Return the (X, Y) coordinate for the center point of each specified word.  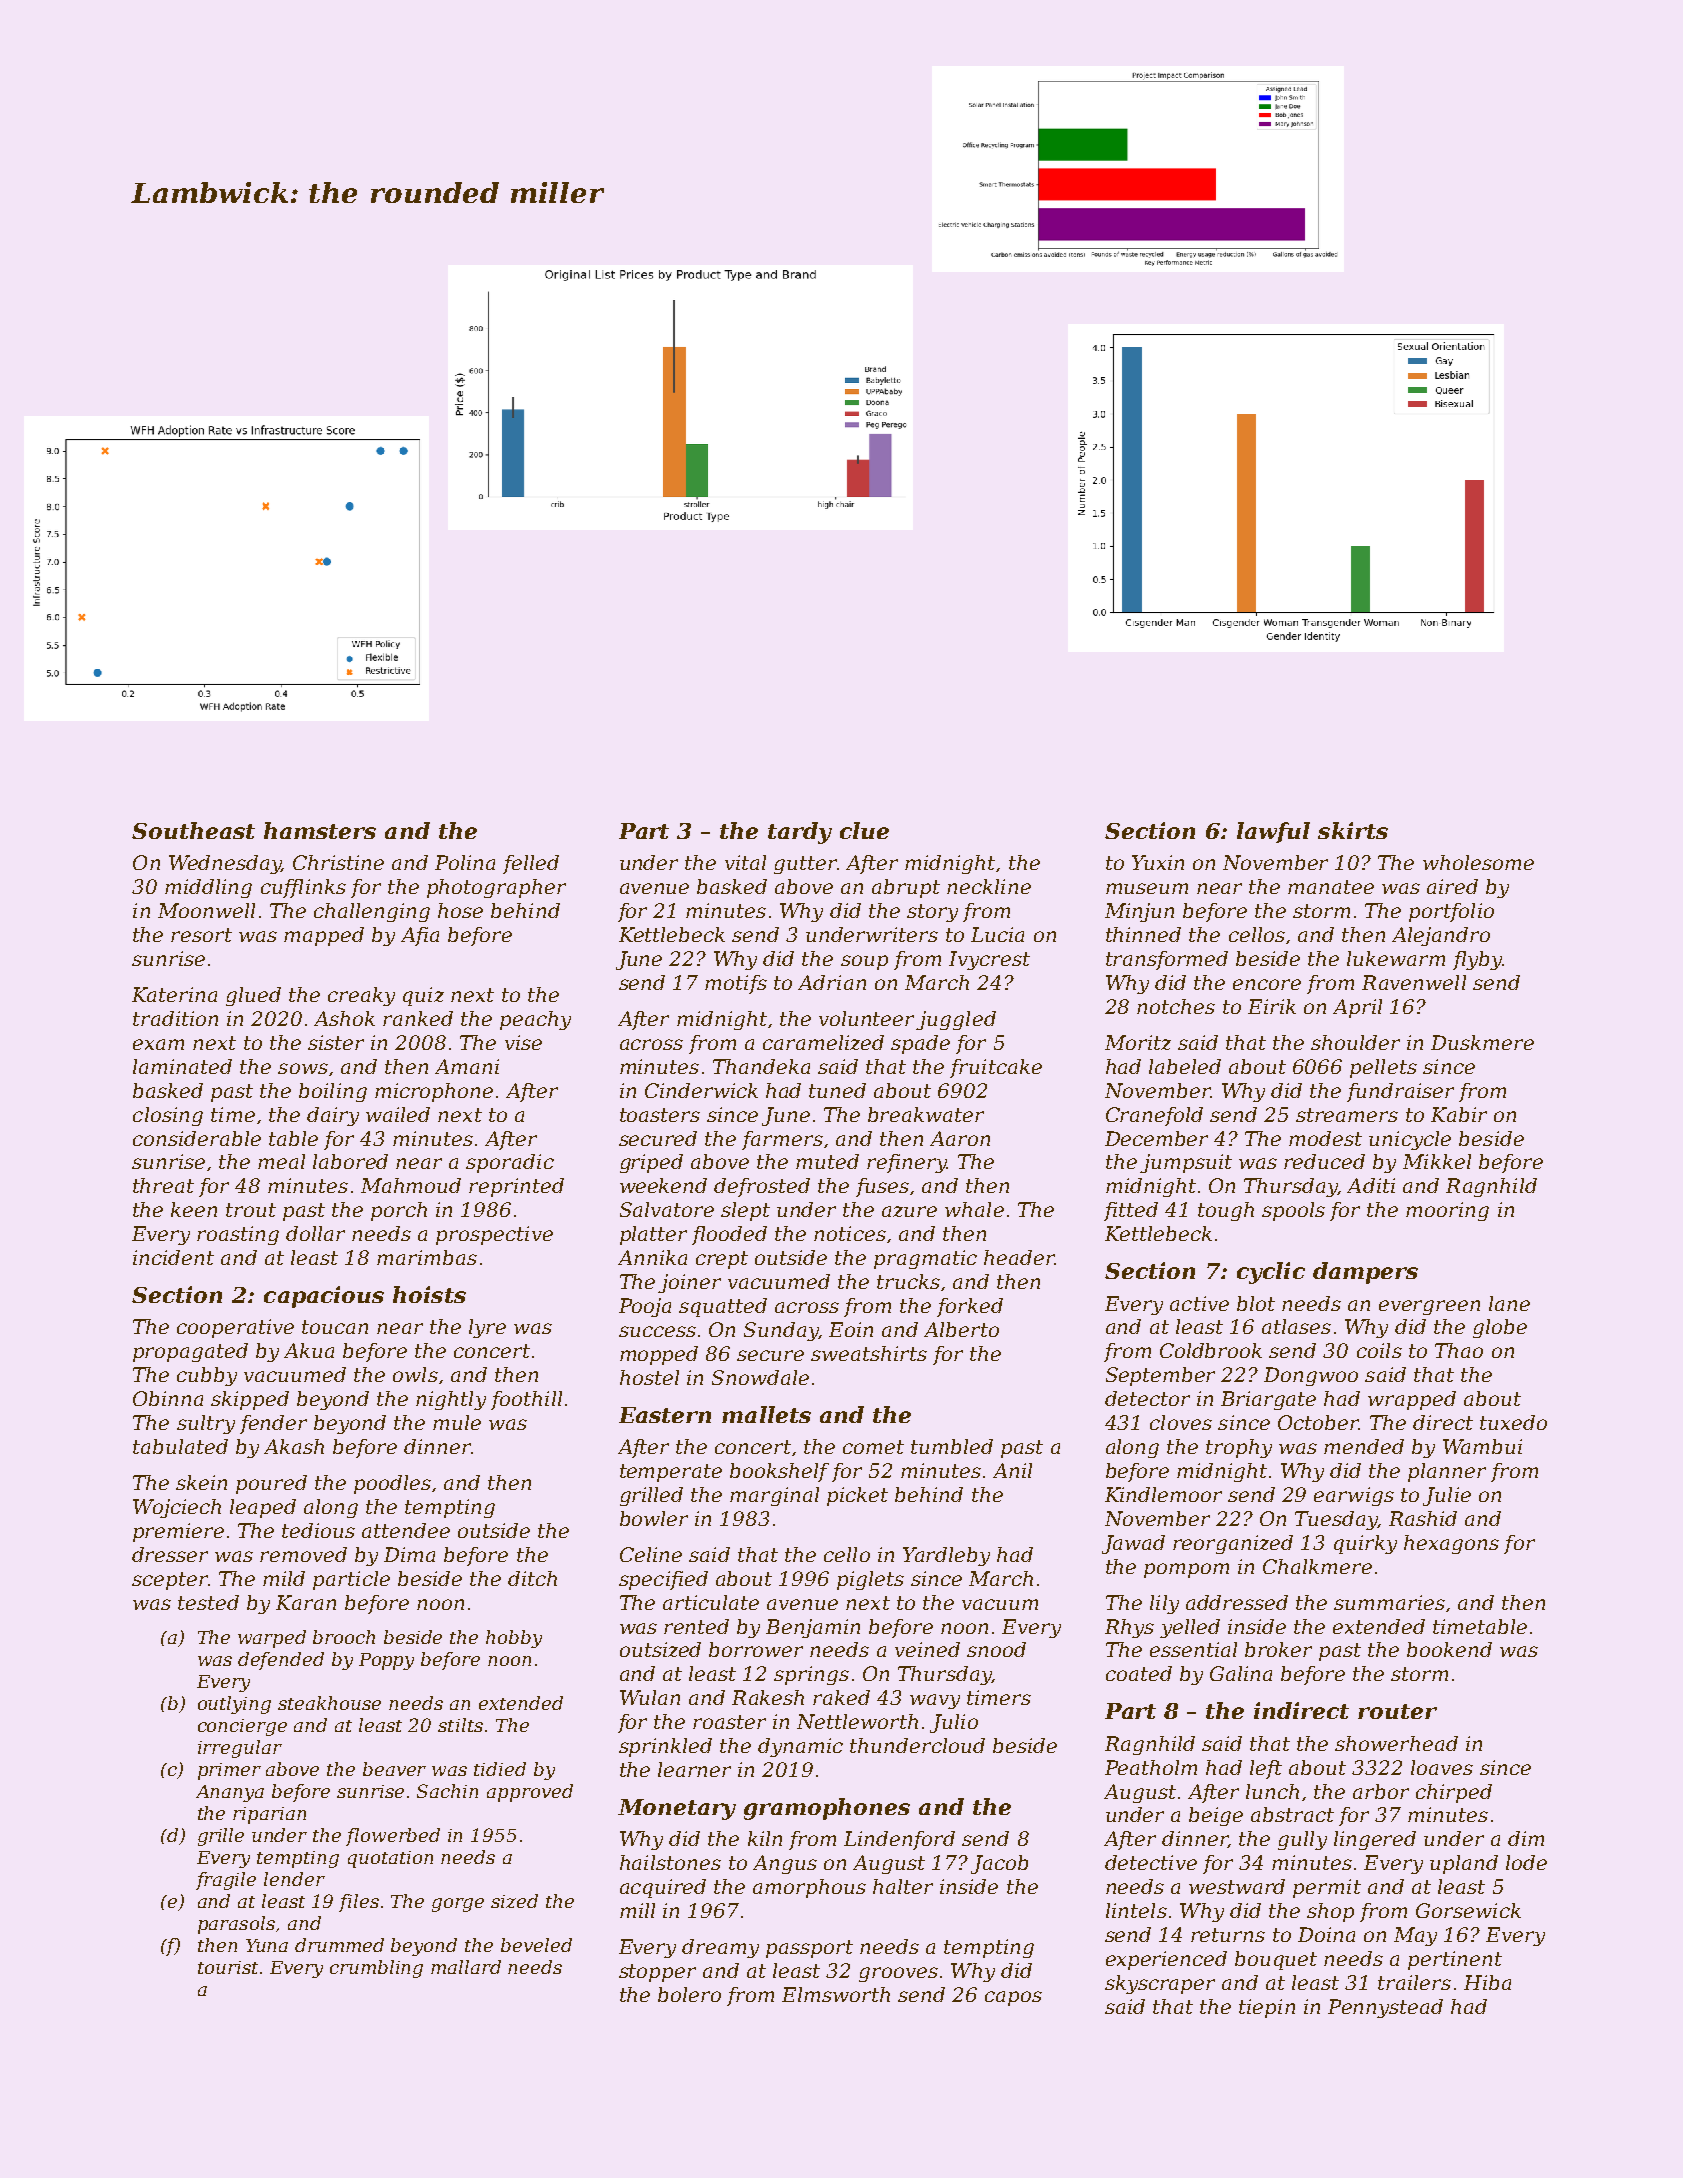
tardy (800, 833)
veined (927, 1649)
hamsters (320, 830)
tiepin (1267, 2008)
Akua (309, 1350)
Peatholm (1151, 1767)
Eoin (851, 1329)
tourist (228, 1967)
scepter (170, 1581)
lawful (1273, 832)
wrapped (1412, 1400)
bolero (689, 1994)
